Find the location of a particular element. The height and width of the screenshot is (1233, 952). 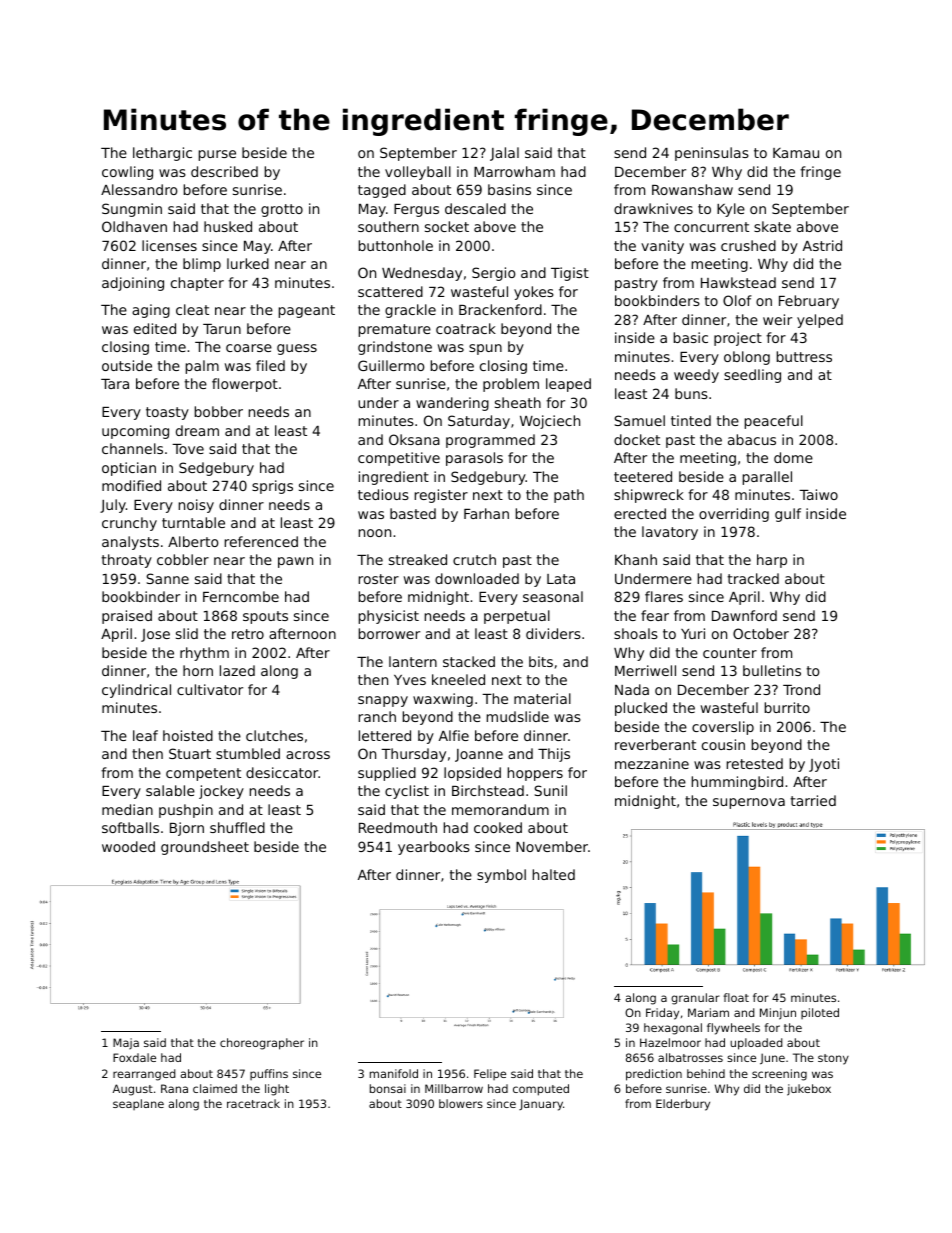

vanity is located at coordinates (662, 247).
